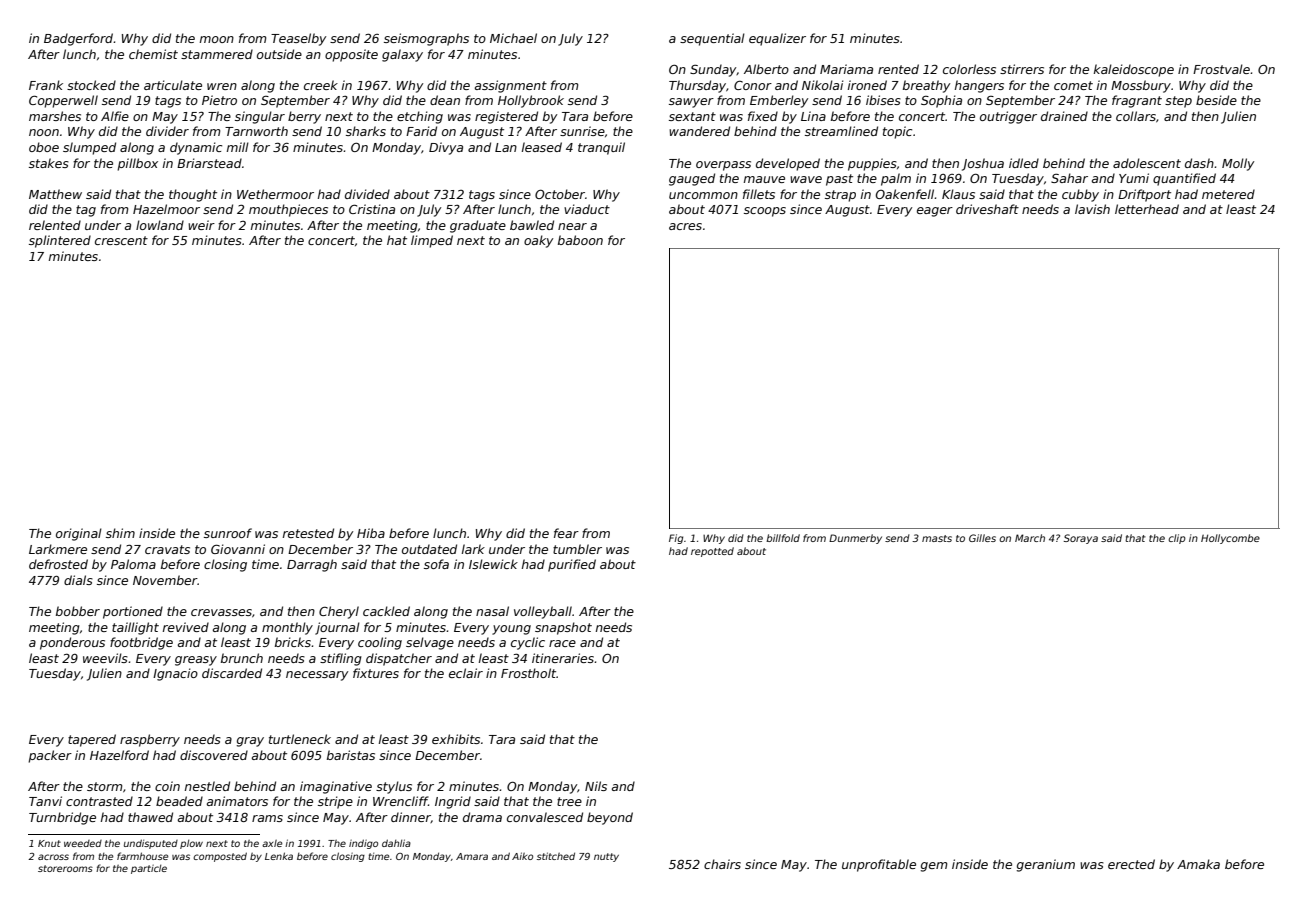  Describe the element at coordinates (577, 549) in the image. I see `tumbler` at that location.
